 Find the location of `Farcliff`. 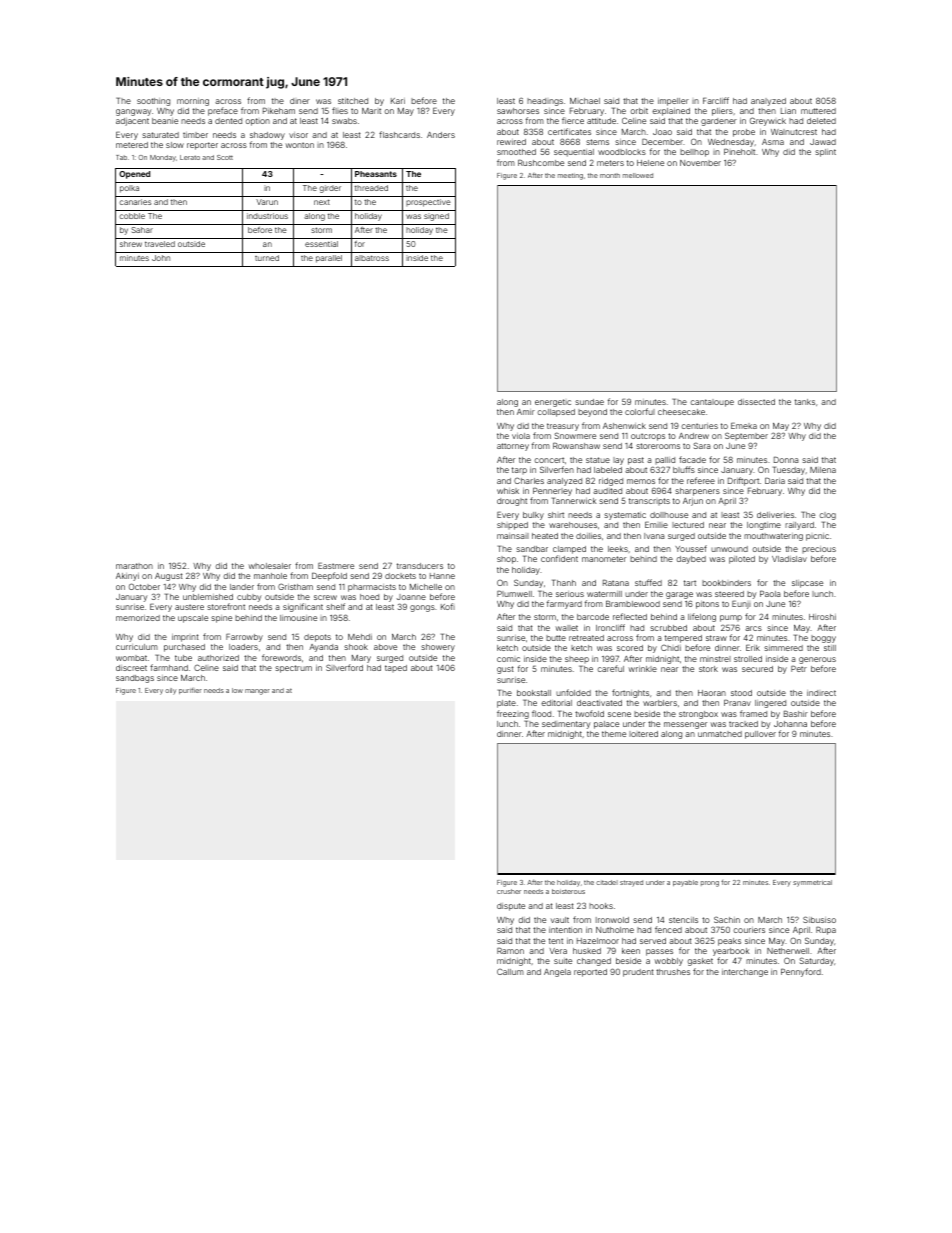

Farcliff is located at coordinates (716, 100).
